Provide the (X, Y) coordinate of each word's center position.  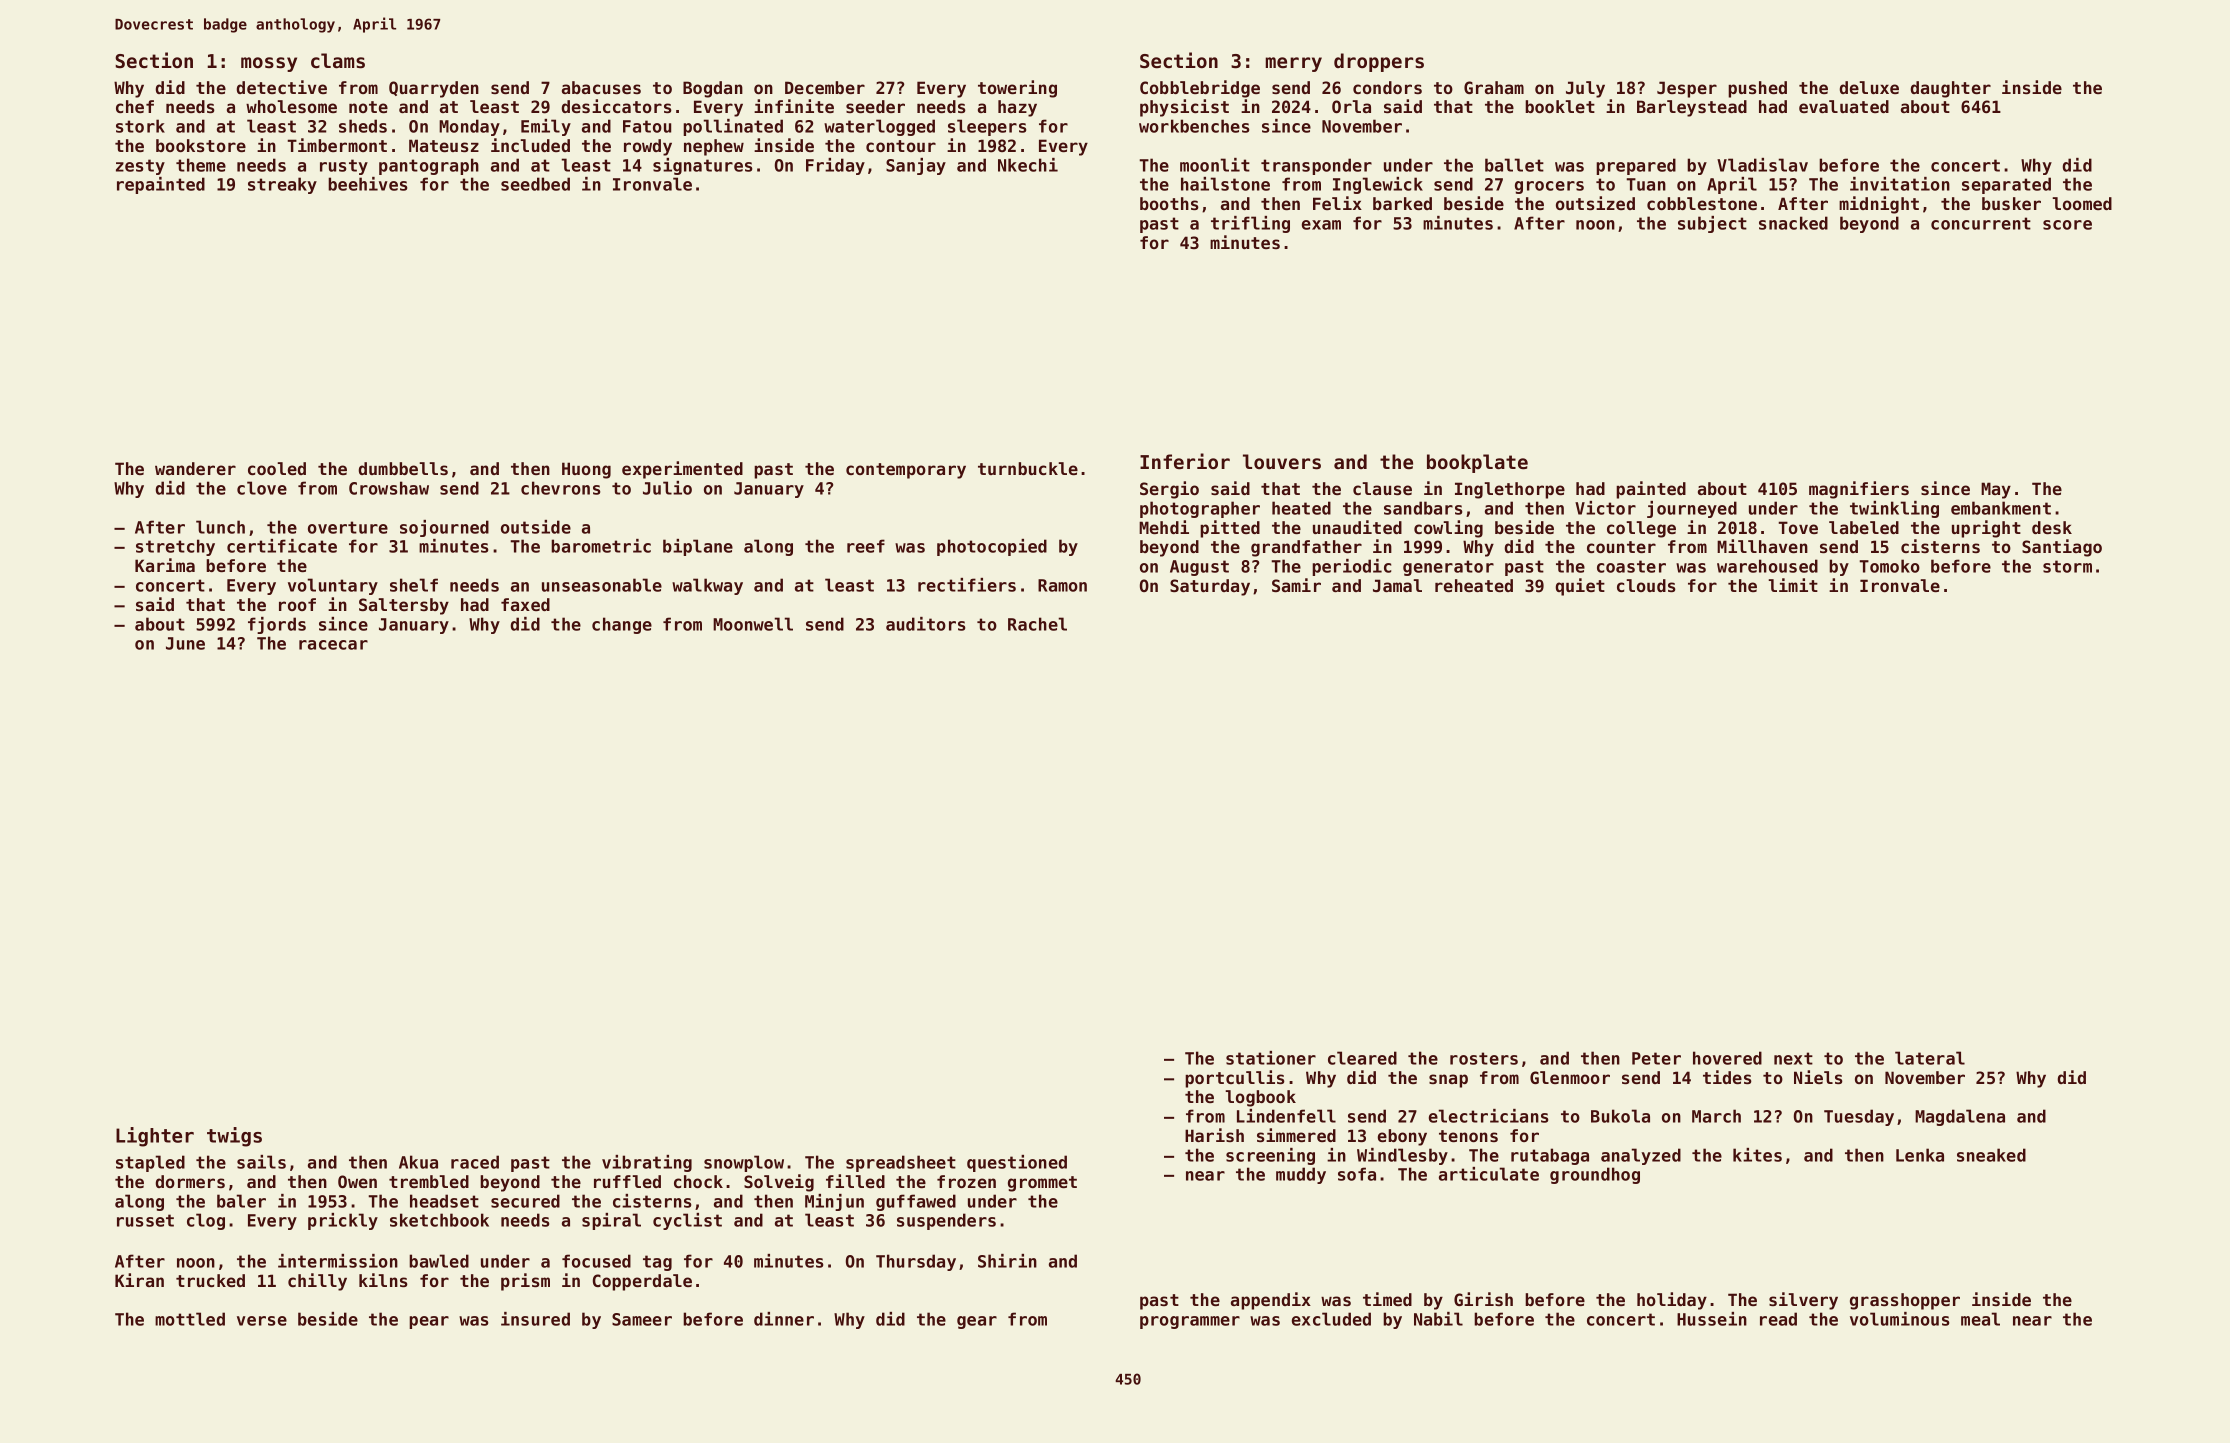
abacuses (601, 87)
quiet (1580, 587)
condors (1387, 87)
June (185, 643)
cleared (1362, 1058)
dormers (190, 1181)
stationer (1271, 1058)
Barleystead (1692, 108)
